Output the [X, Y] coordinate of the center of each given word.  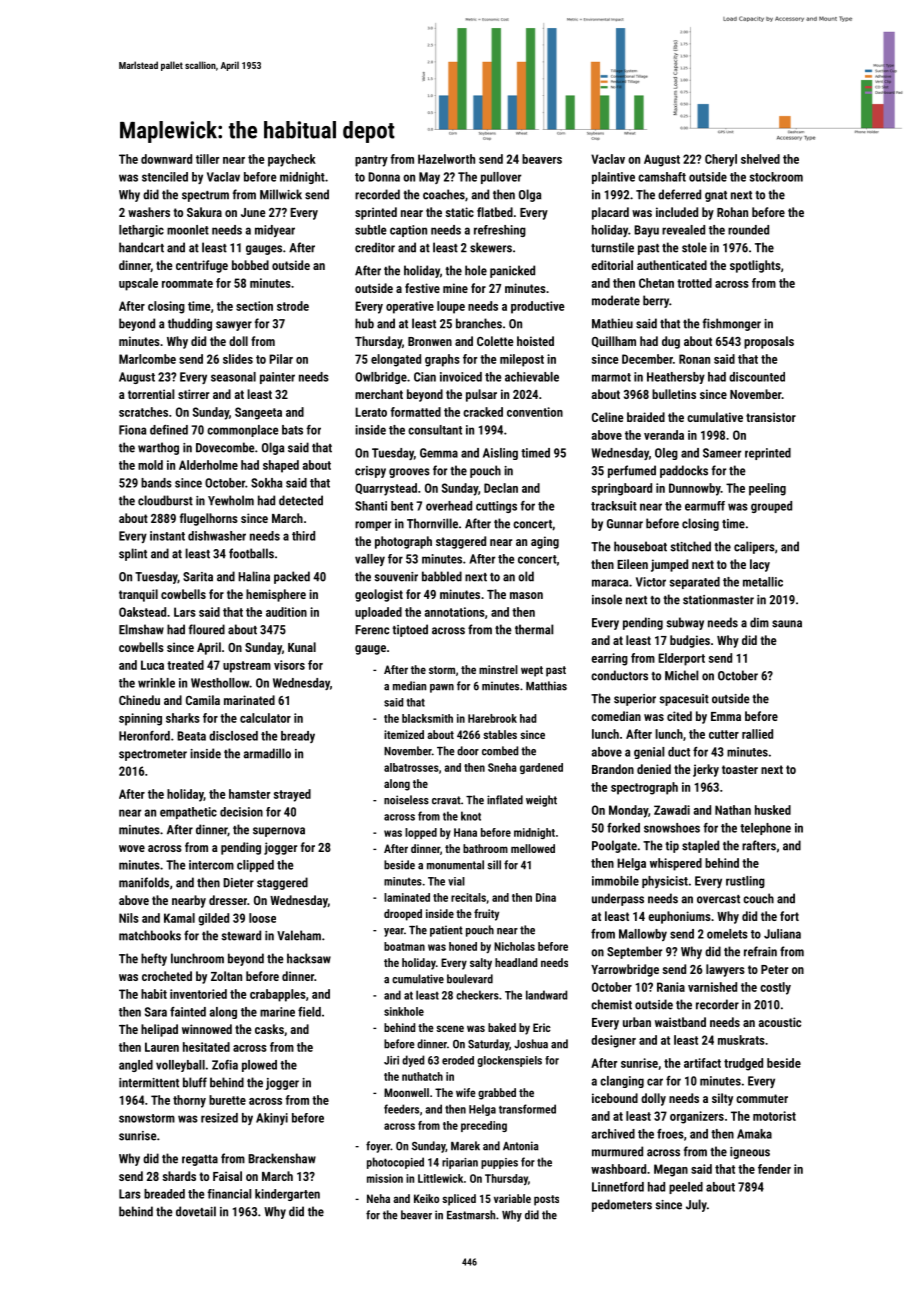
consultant [435, 430]
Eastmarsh [471, 1215]
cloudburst [165, 500]
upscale [138, 284]
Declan [501, 488]
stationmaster [718, 600]
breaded [164, 1194]
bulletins [674, 394]
